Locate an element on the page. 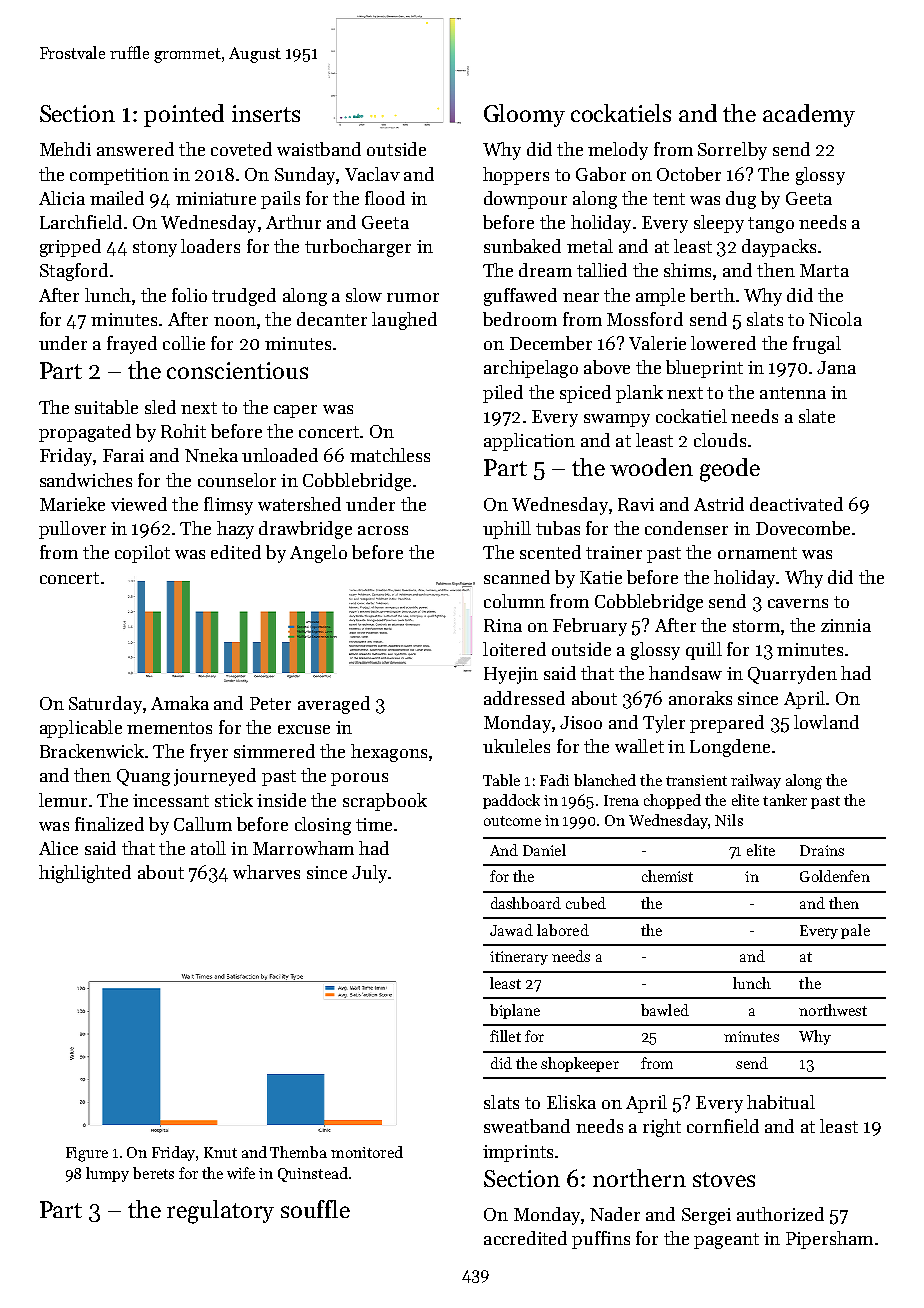 This document has width=924, height=1308. uphill is located at coordinates (507, 530).
